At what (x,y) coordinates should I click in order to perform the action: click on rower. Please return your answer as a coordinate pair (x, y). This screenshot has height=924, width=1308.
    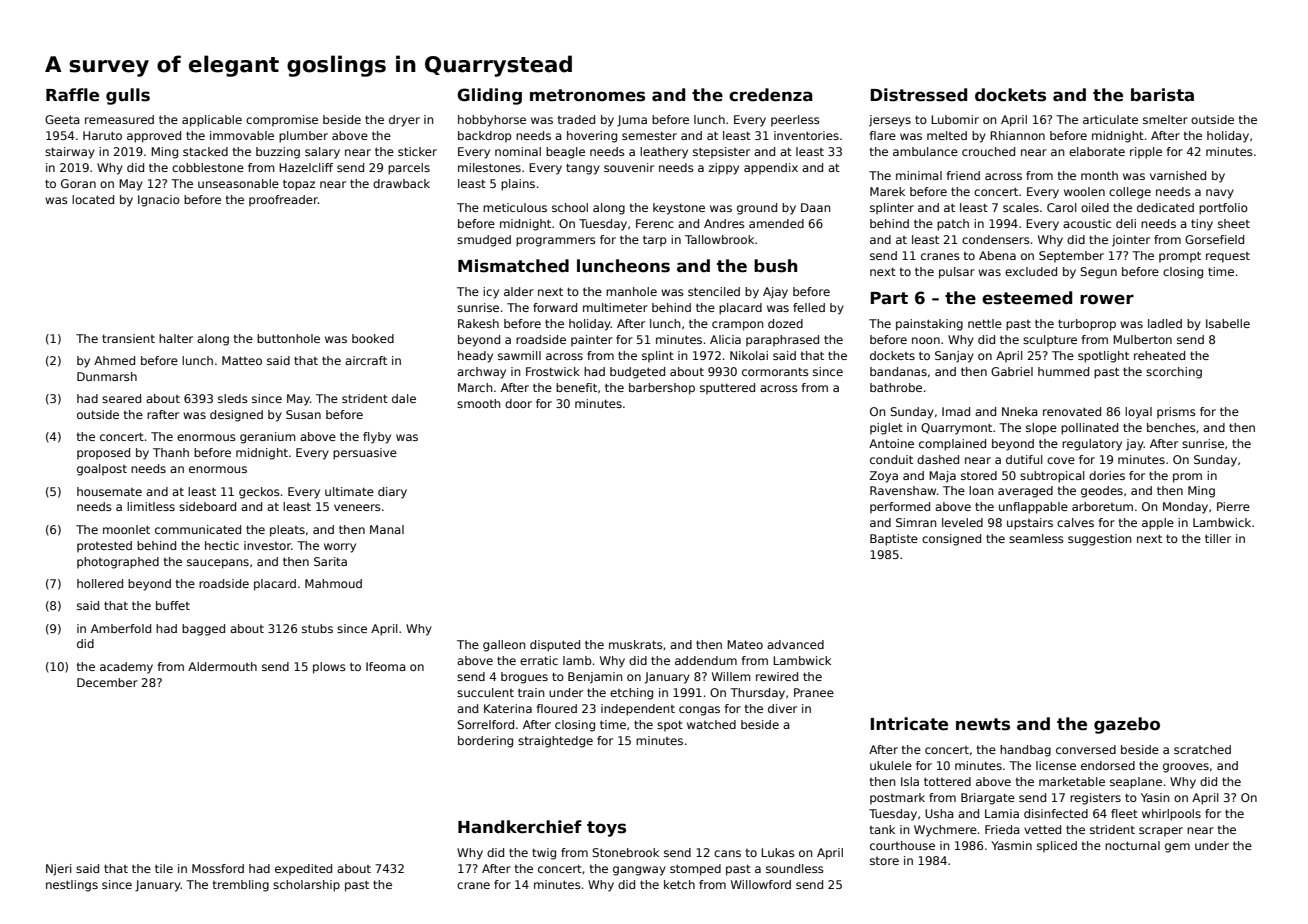
    Looking at the image, I should click on (1107, 299).
